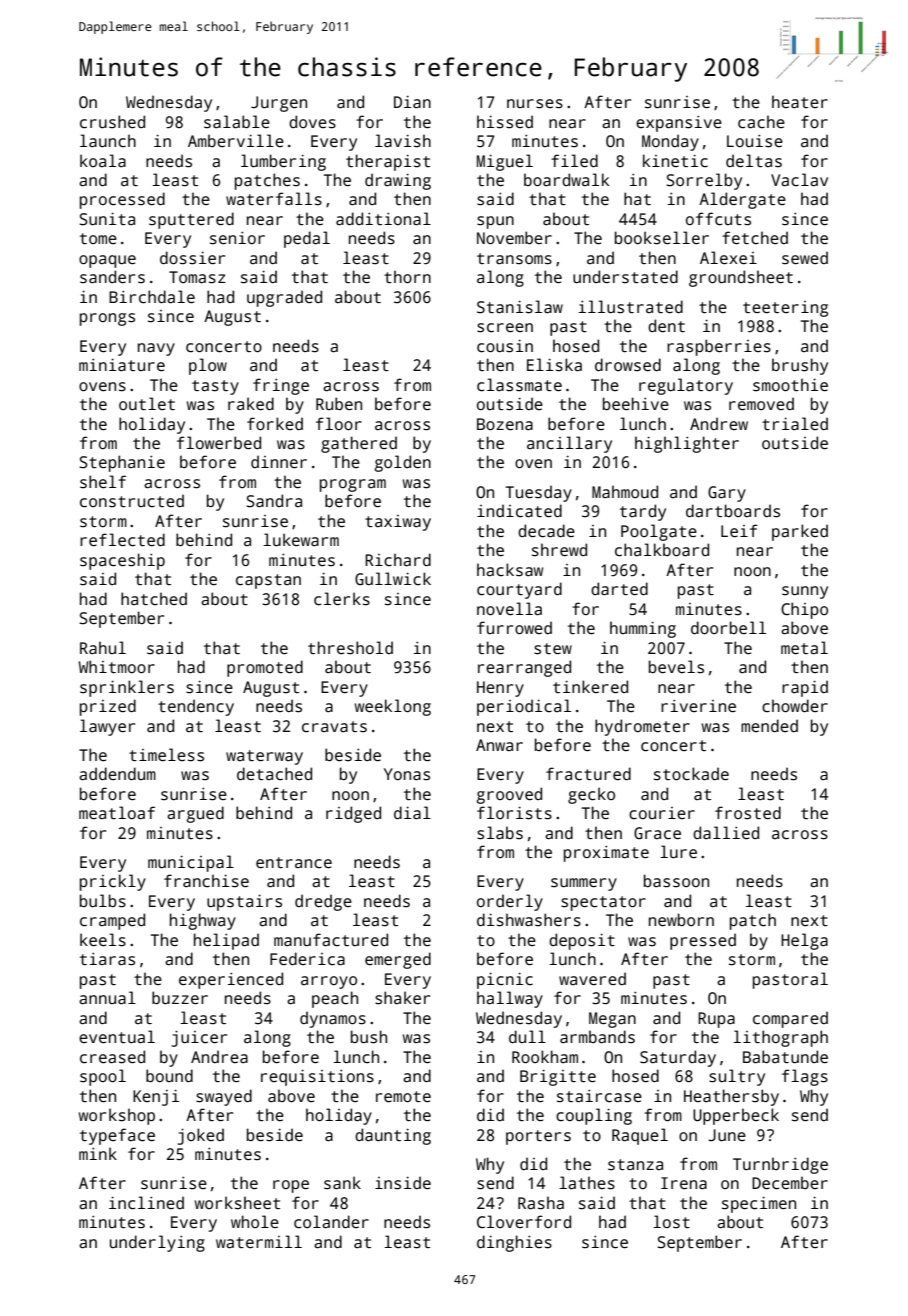 Image resolution: width=908 pixels, height=1316 pixels. I want to click on Bozena, so click(505, 424).
